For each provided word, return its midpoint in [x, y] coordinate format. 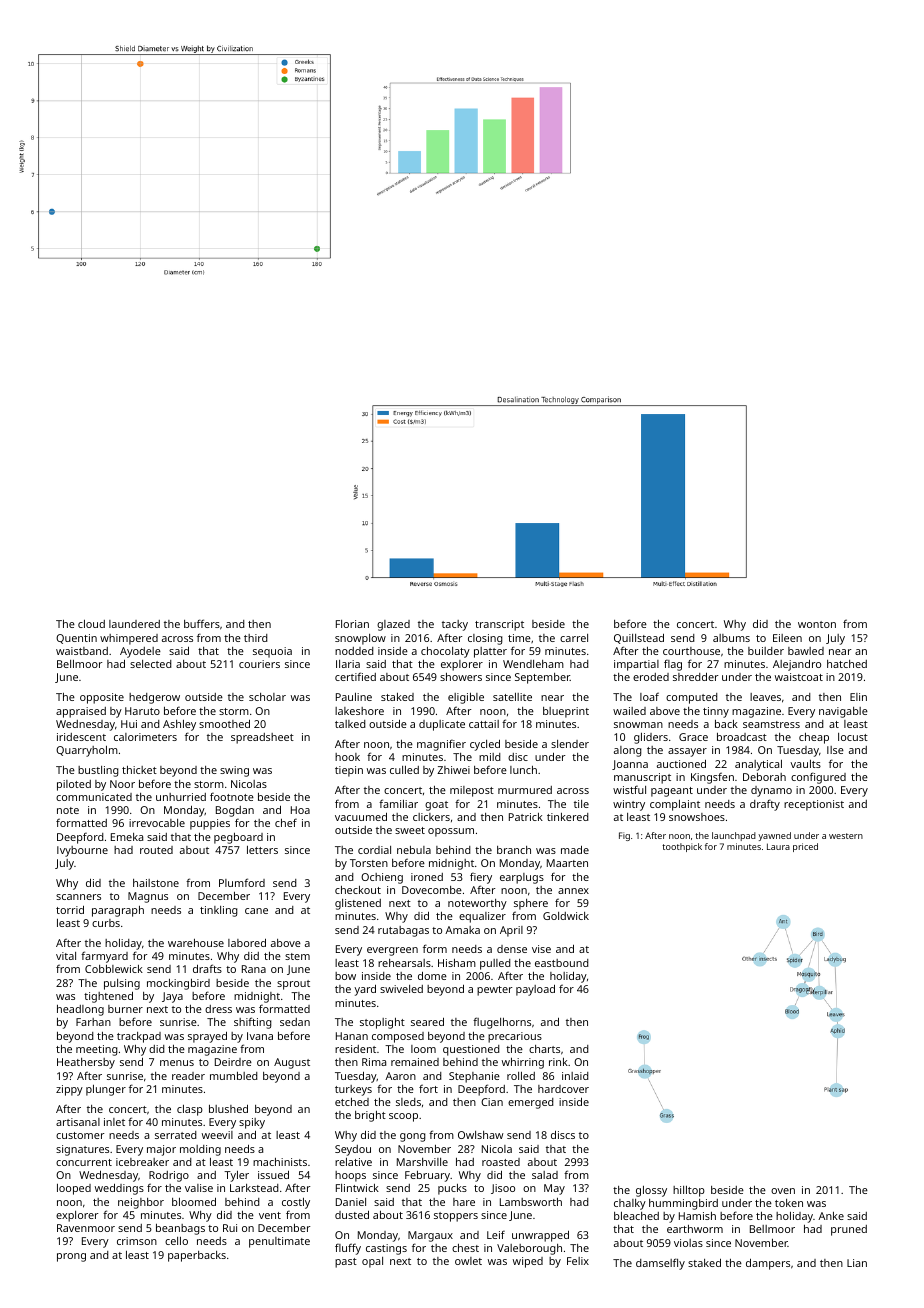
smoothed [224, 723]
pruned [849, 1230]
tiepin [349, 771]
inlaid [575, 1076]
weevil [217, 1135]
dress [218, 1009]
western [846, 836]
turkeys [353, 1090]
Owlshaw [481, 1135]
